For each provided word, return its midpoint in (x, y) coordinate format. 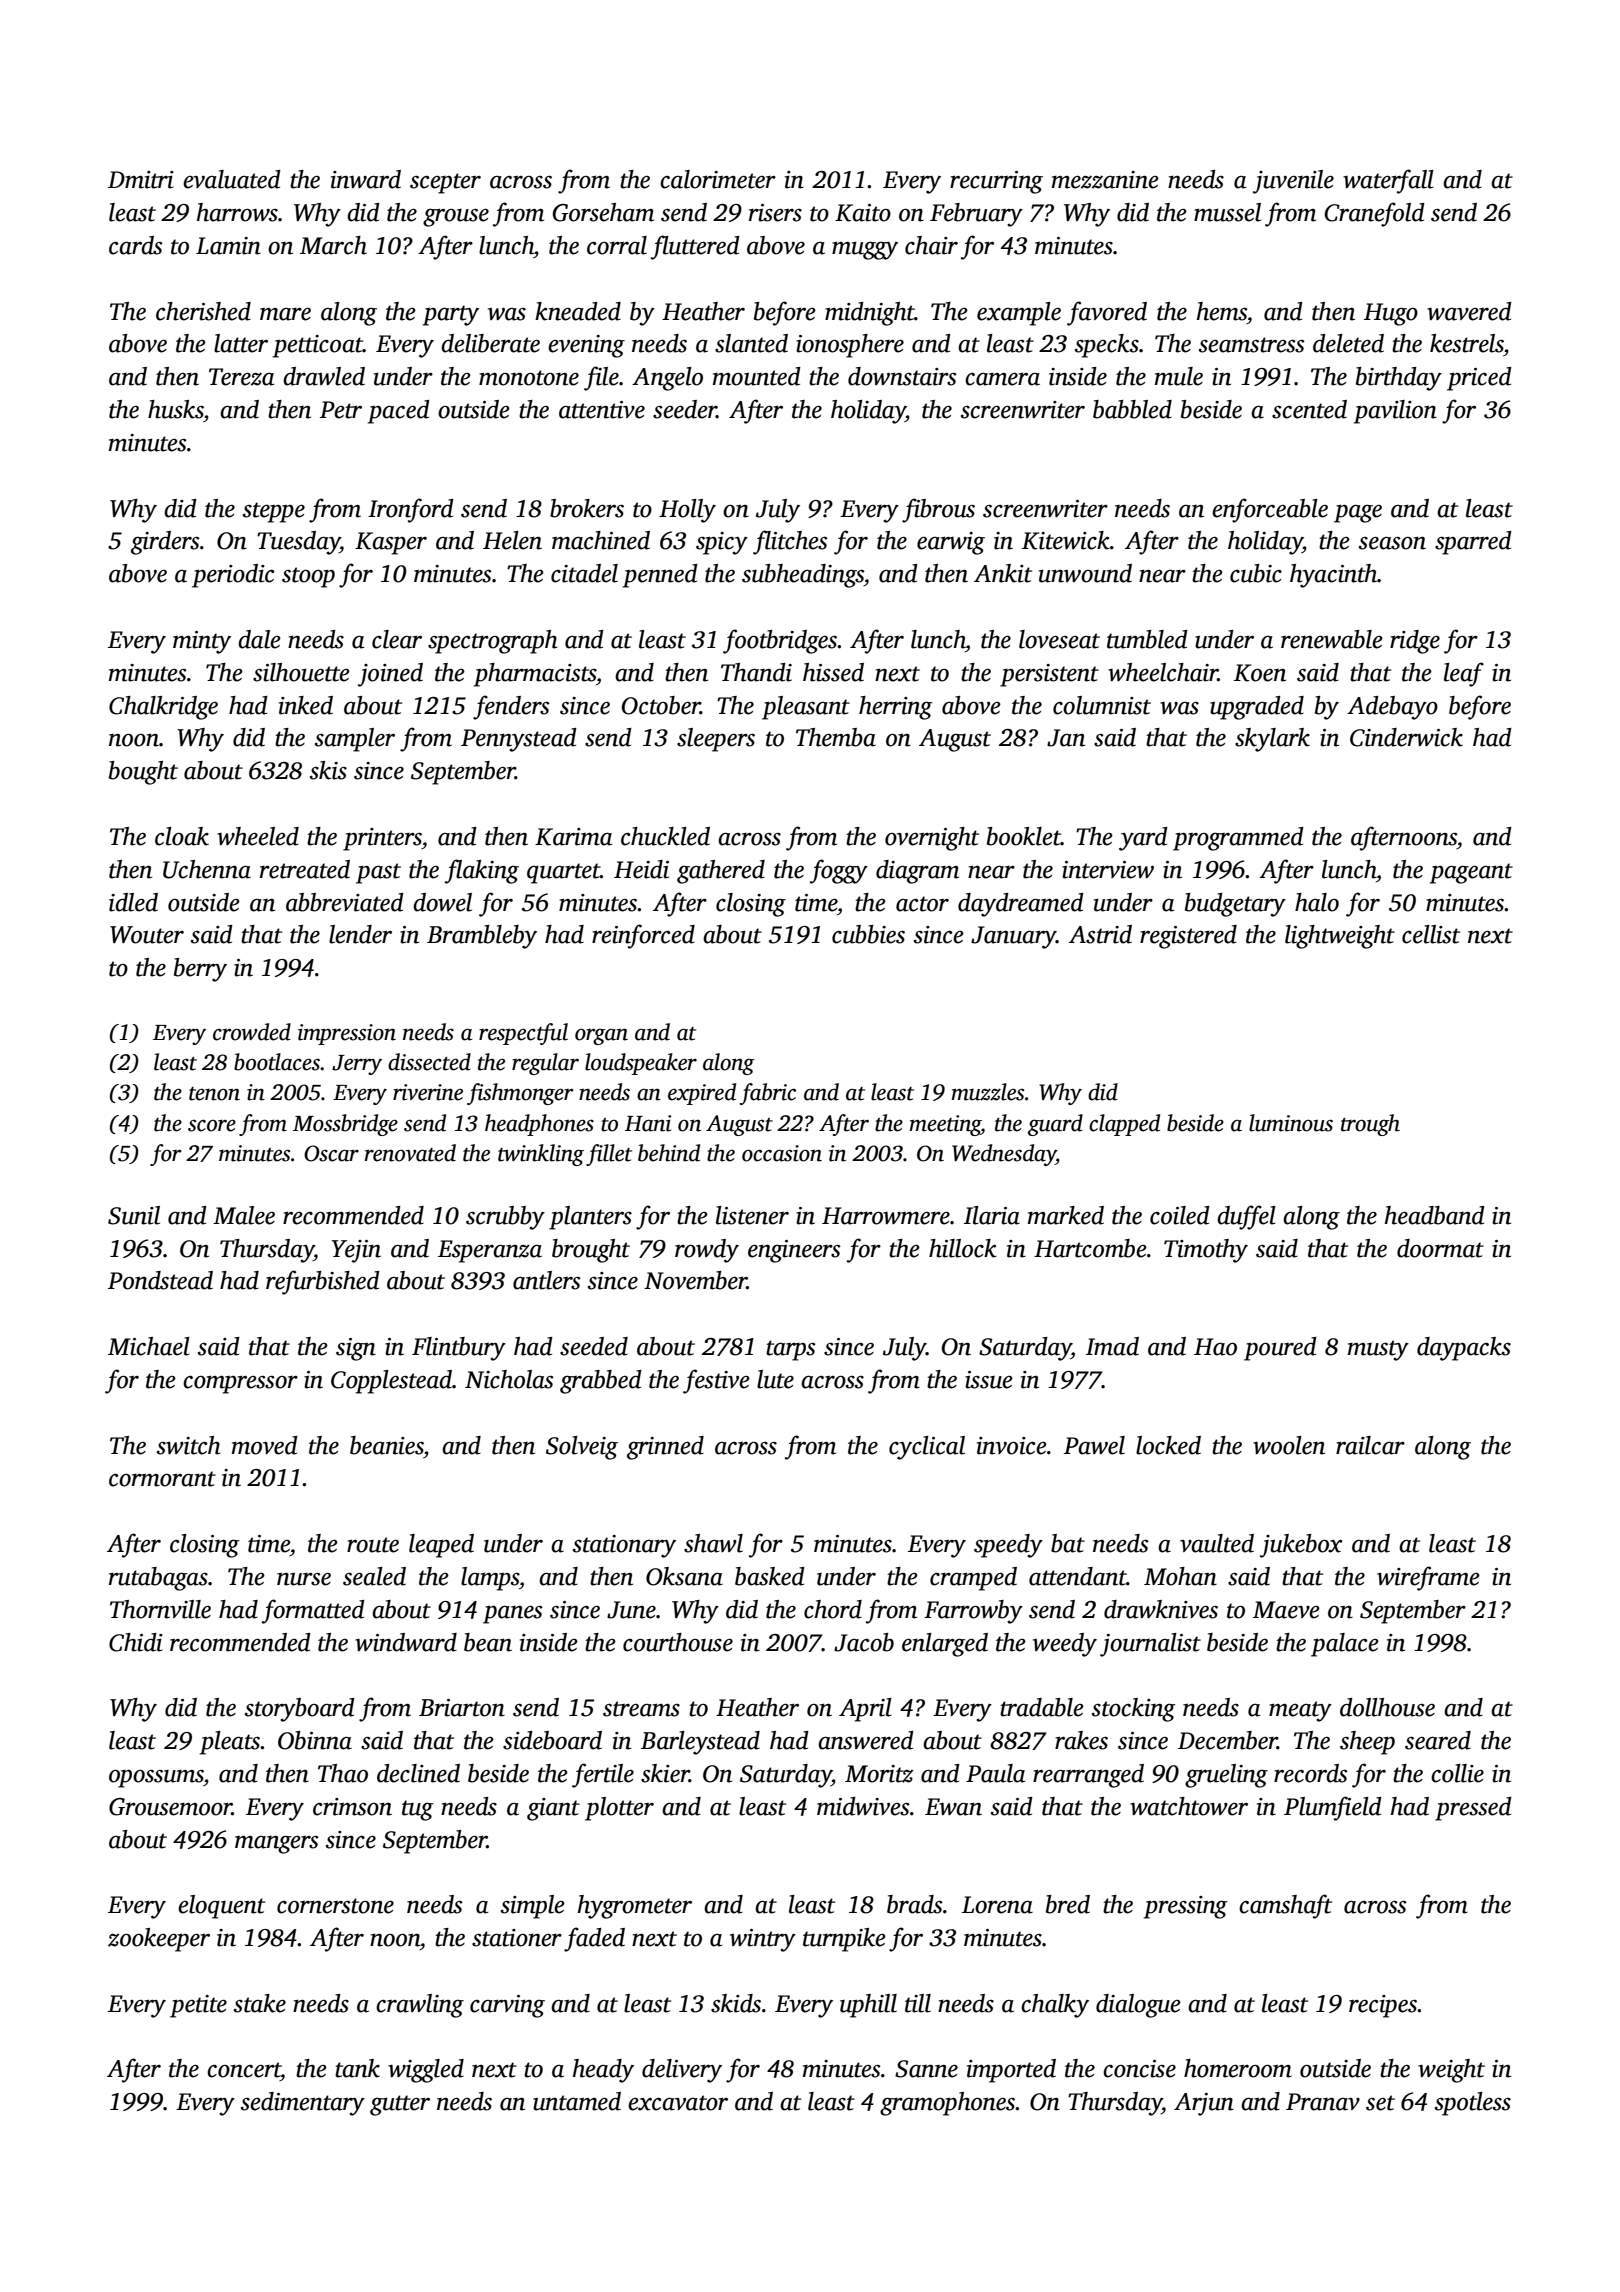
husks (176, 409)
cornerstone (335, 1906)
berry (200, 970)
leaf (1464, 674)
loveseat (1059, 639)
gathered (721, 872)
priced (1479, 379)
